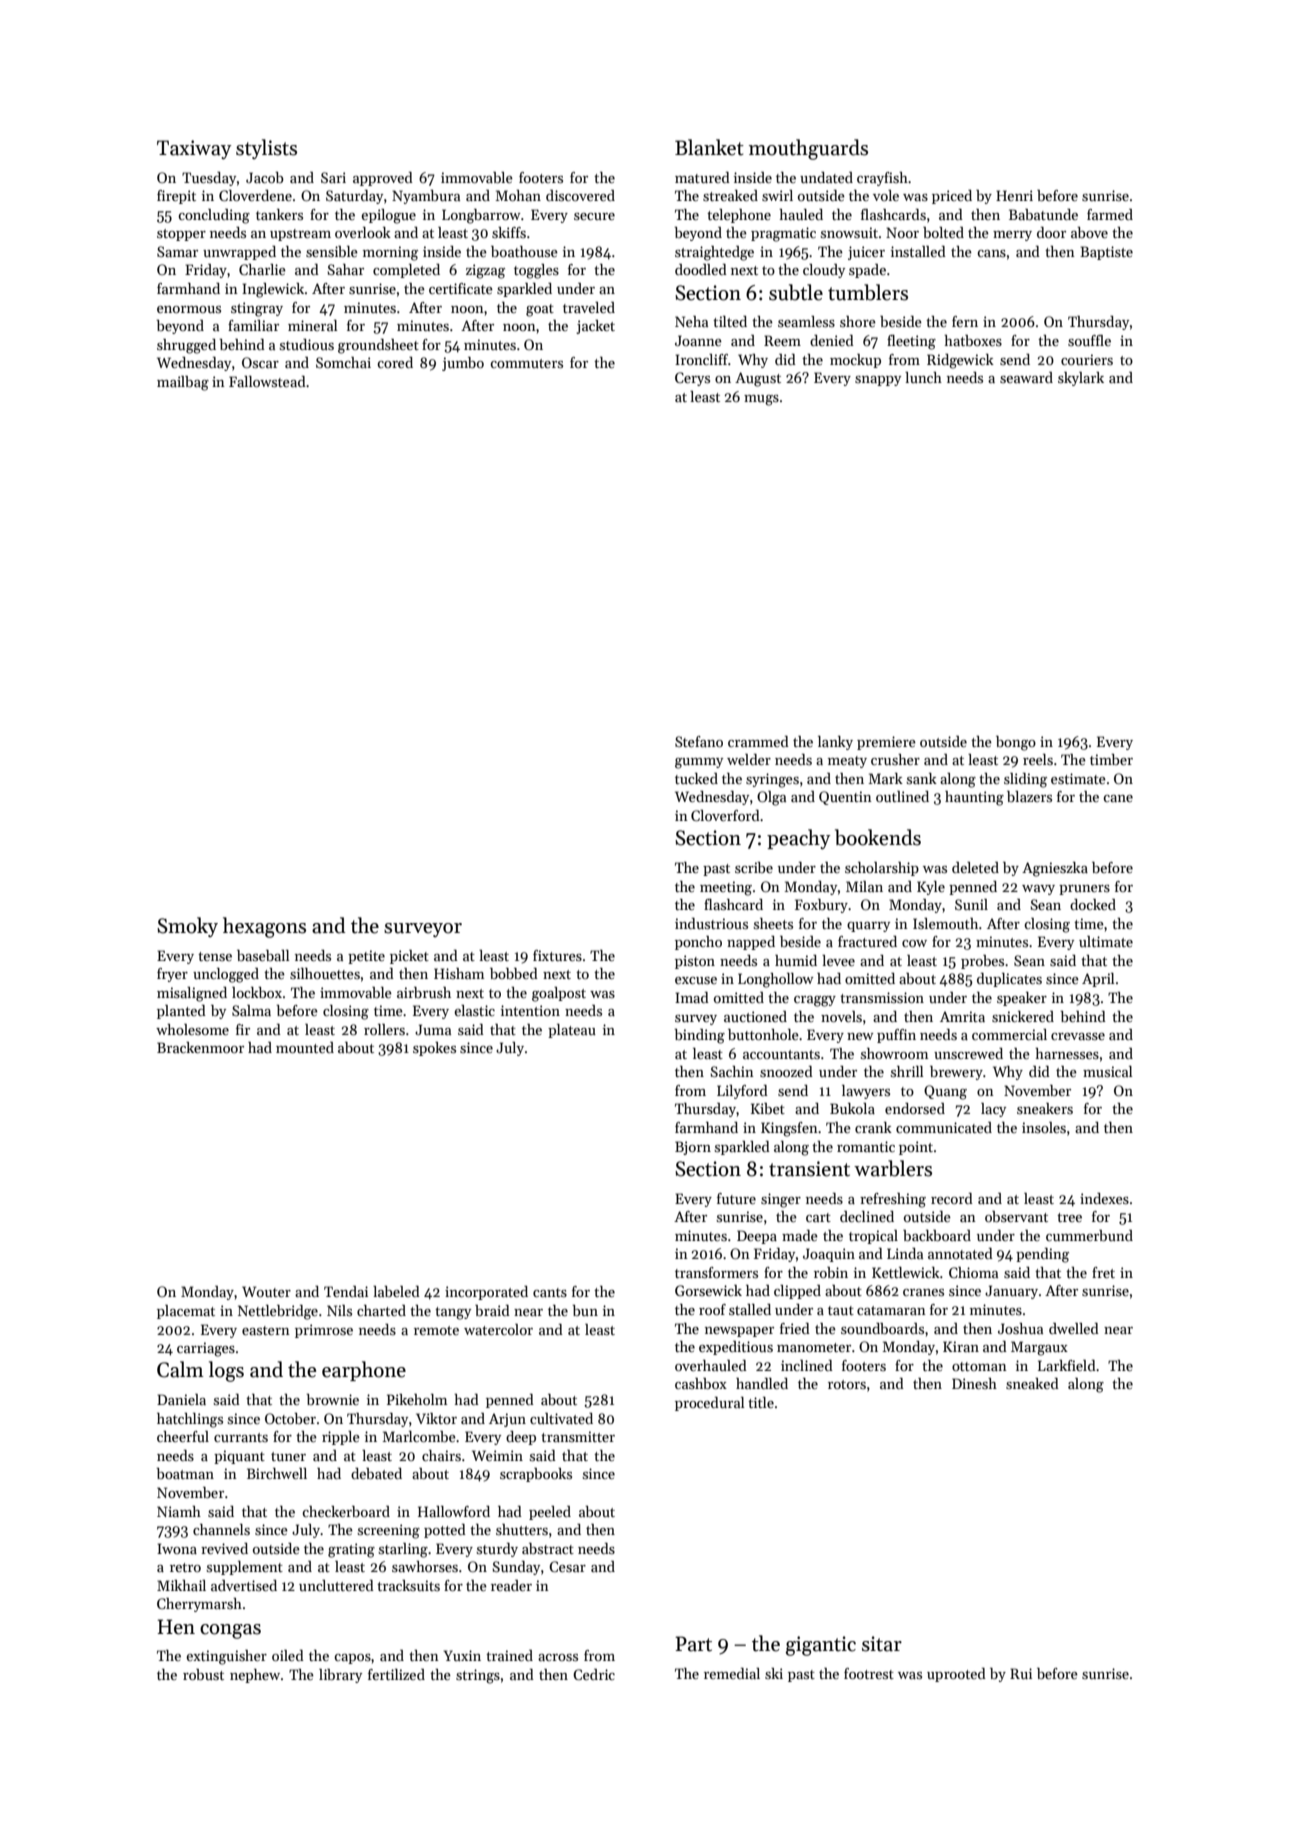 This screenshot has width=1290, height=1824. What do you see at coordinates (1118, 798) in the screenshot?
I see `cane` at bounding box center [1118, 798].
